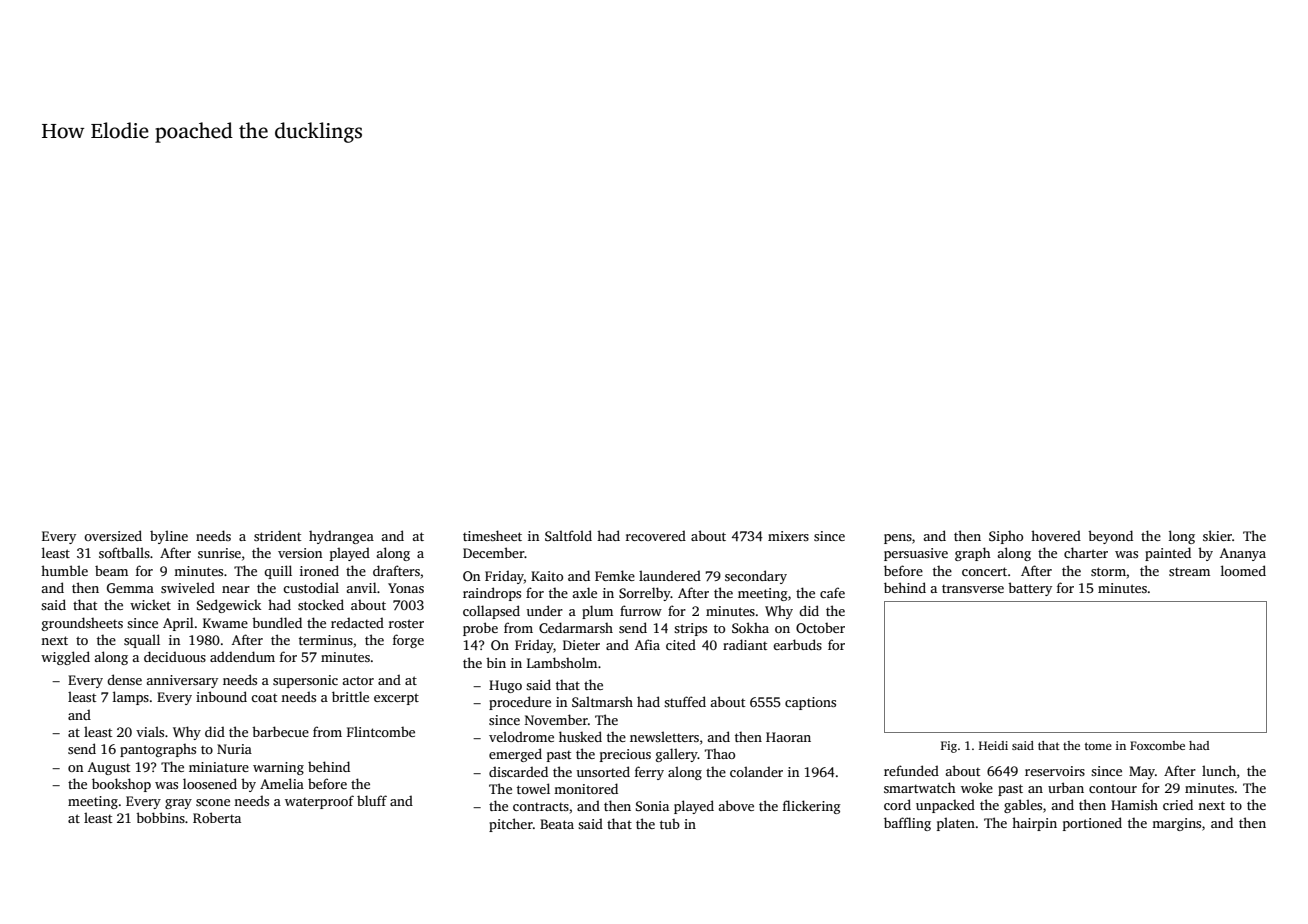 The image size is (1308, 924). Describe the element at coordinates (169, 537) in the image. I see `byline` at that location.
